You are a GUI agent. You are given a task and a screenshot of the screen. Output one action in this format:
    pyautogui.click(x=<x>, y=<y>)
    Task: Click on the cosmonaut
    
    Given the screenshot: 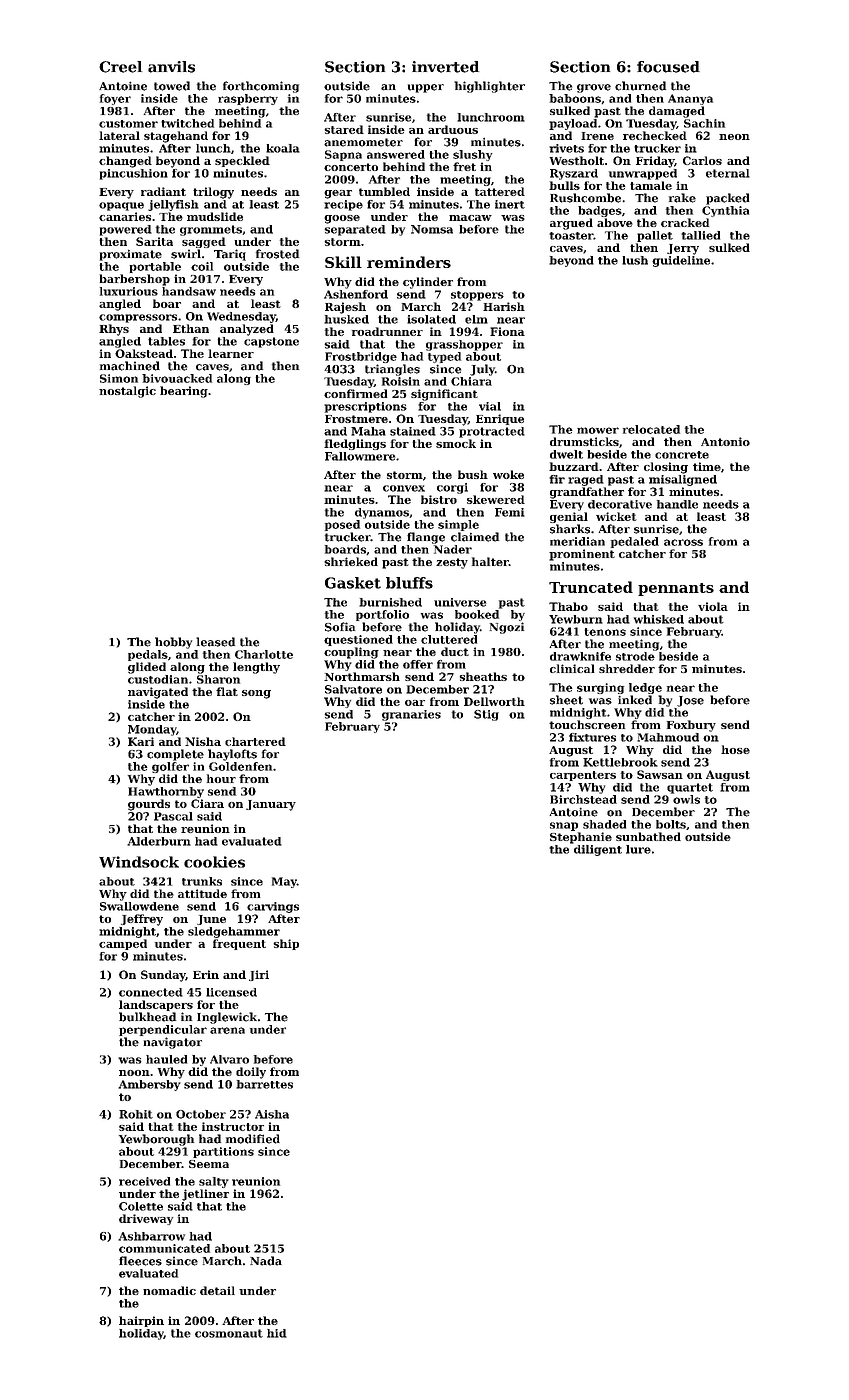 What is the action you would take?
    pyautogui.click(x=229, y=1333)
